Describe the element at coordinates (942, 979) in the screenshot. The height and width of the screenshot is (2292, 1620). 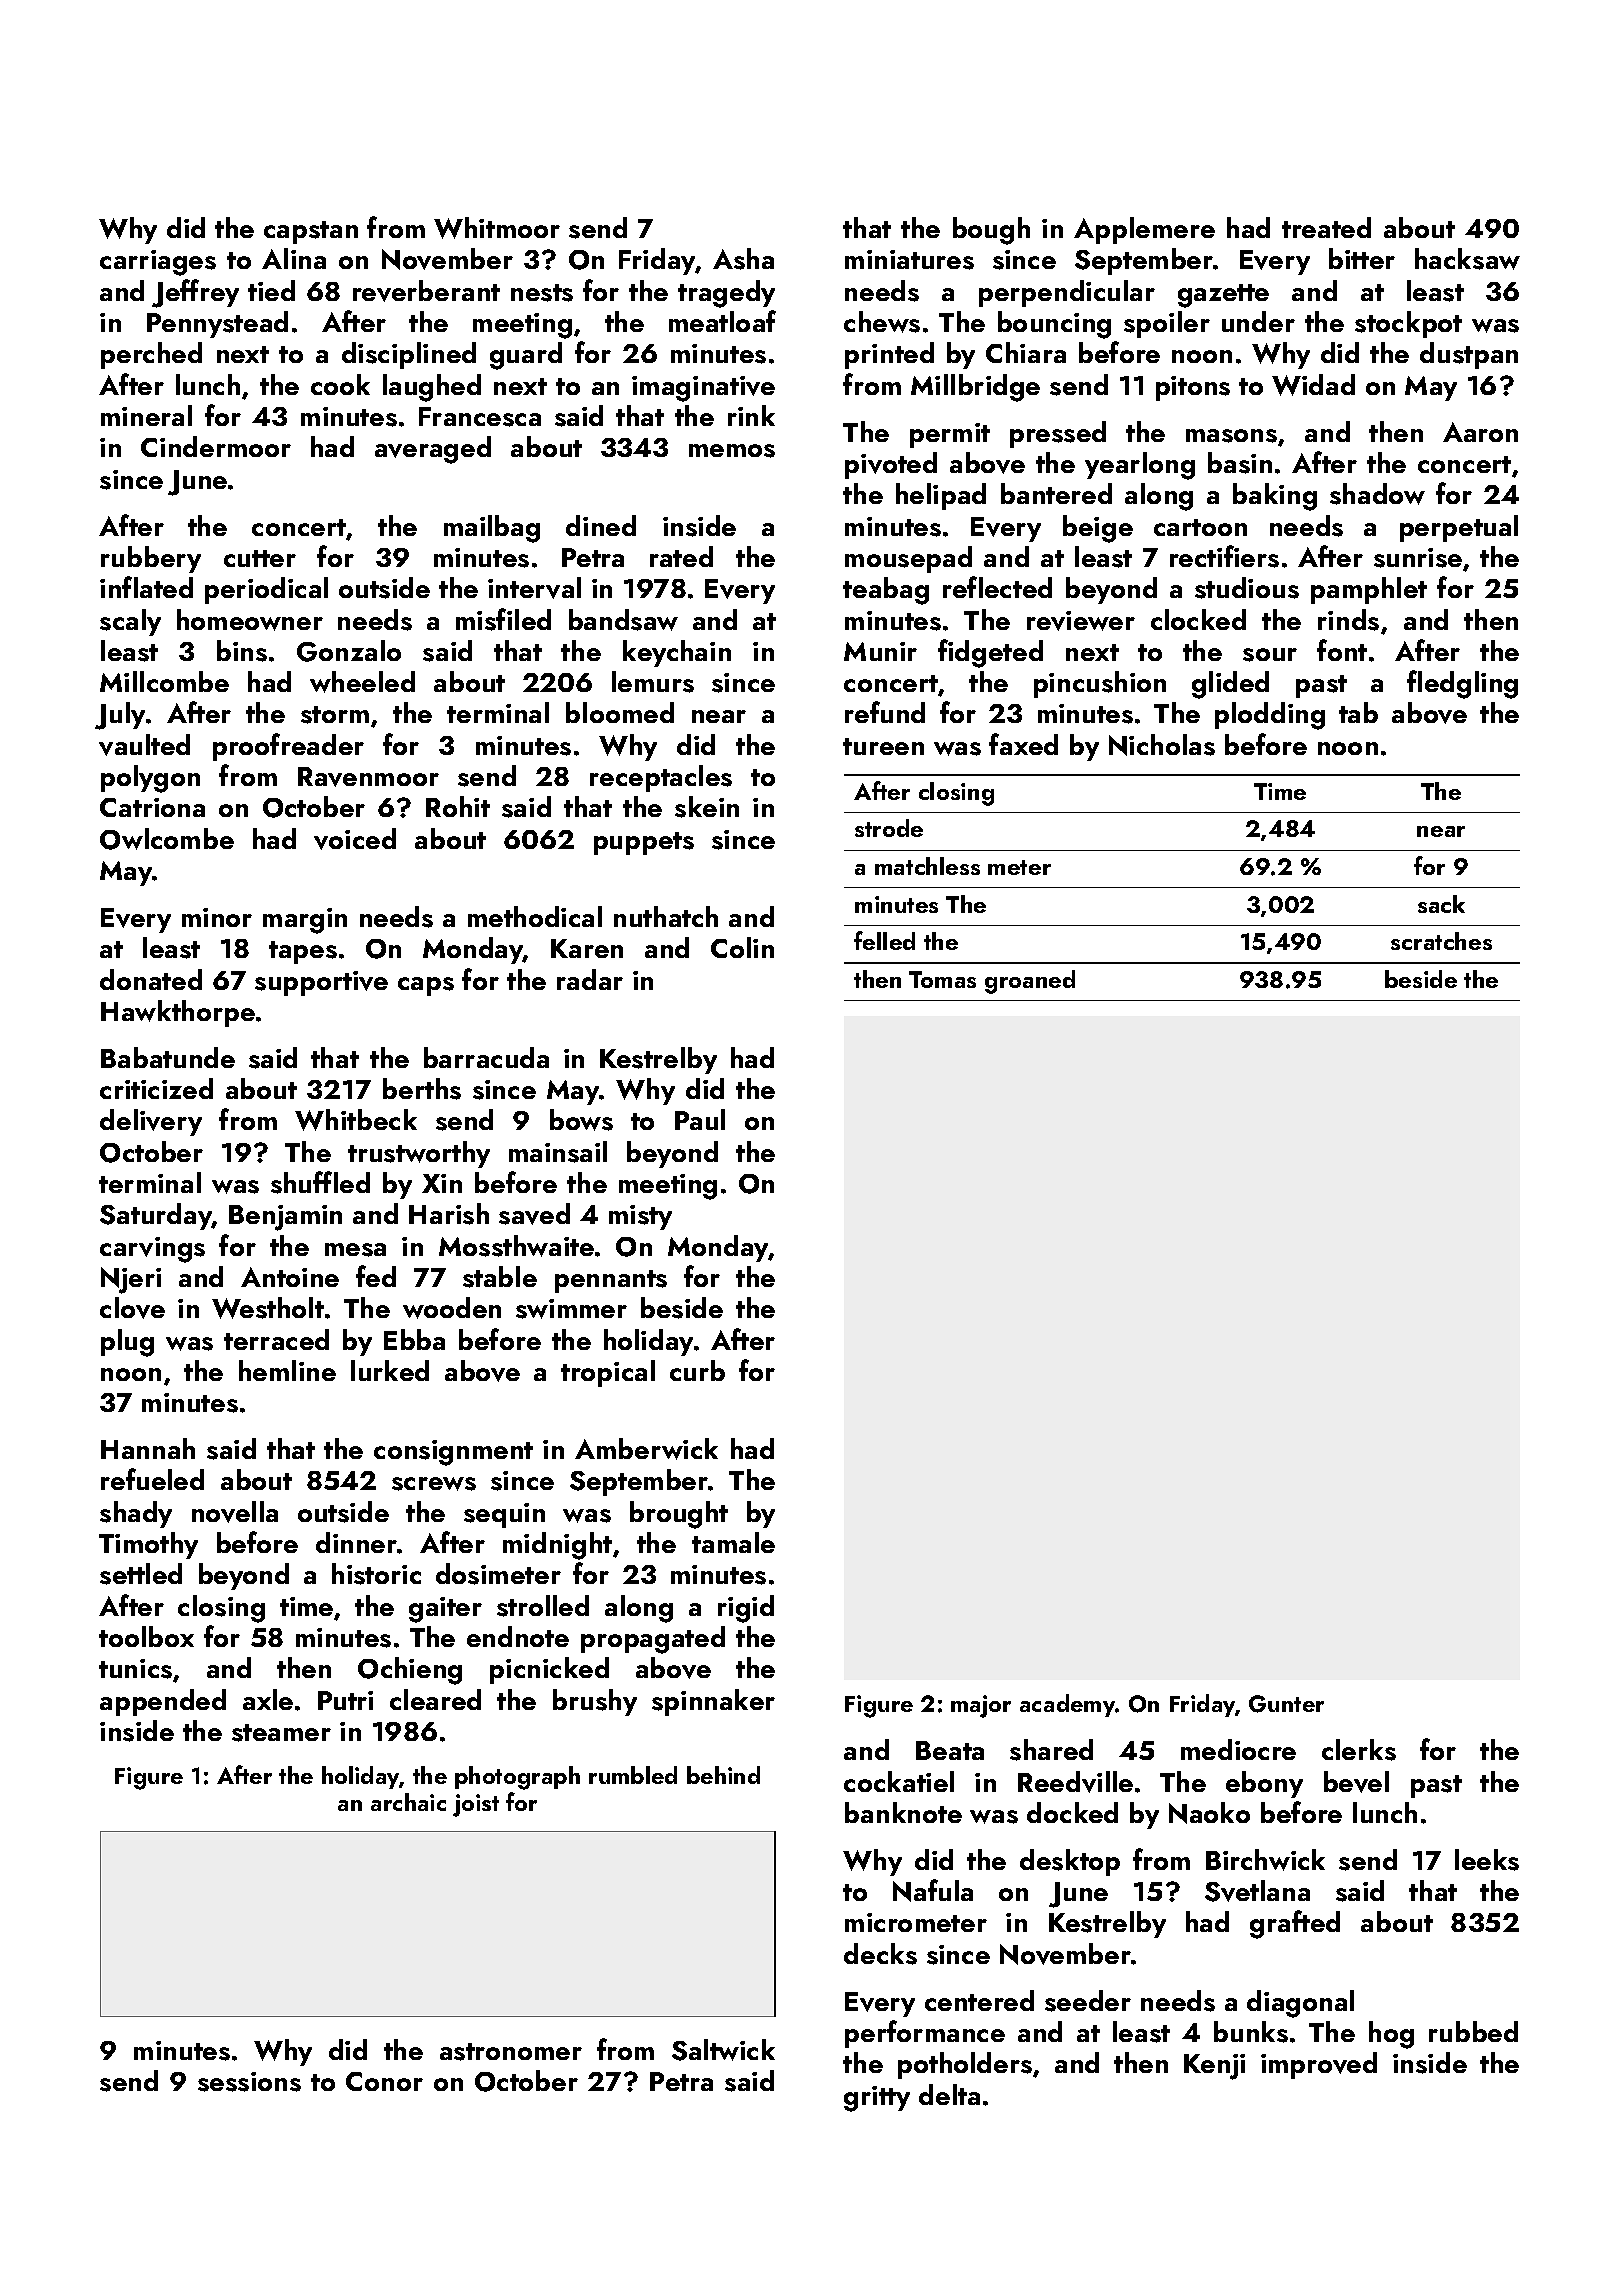
I see `Tomas` at that location.
